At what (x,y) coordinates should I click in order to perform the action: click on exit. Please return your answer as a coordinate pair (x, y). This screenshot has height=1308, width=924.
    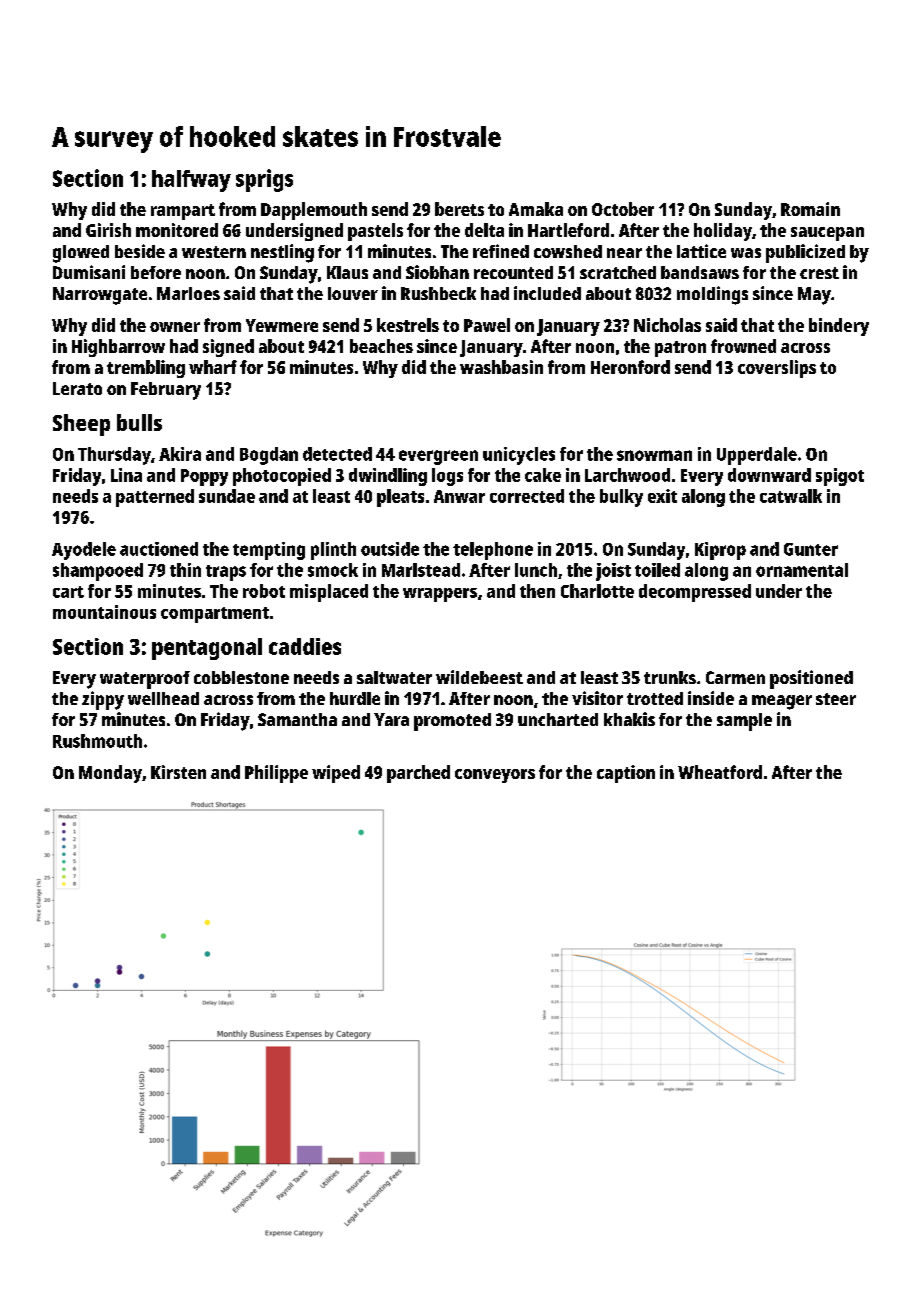
    Looking at the image, I should click on (662, 496).
